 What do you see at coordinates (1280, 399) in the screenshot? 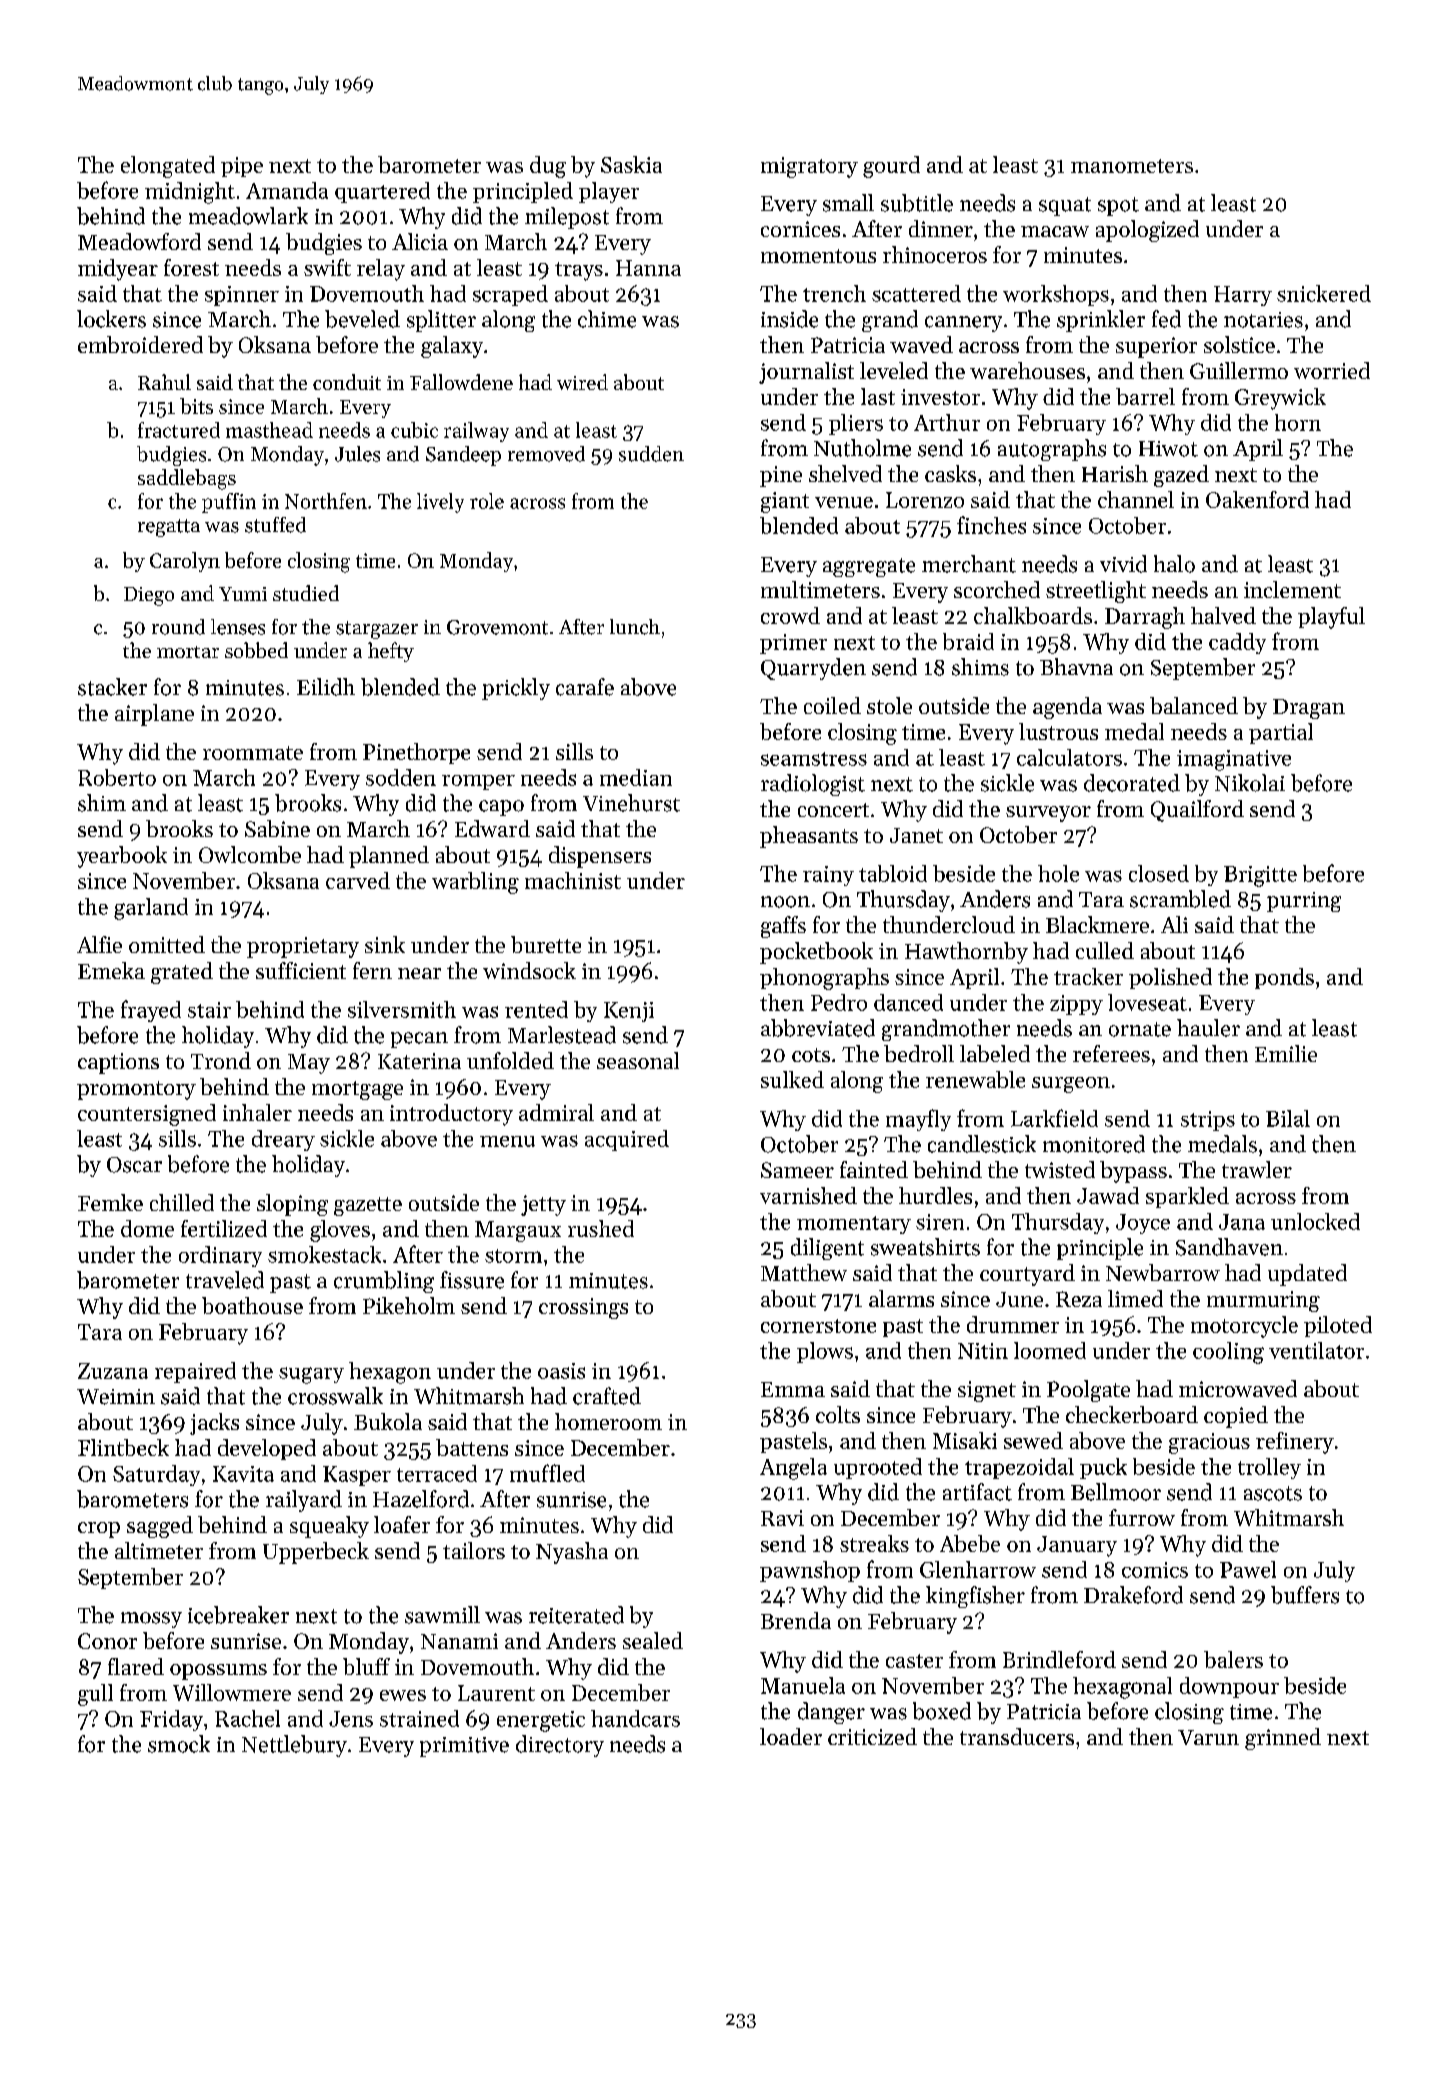
I see `Greywick` at bounding box center [1280, 399].
